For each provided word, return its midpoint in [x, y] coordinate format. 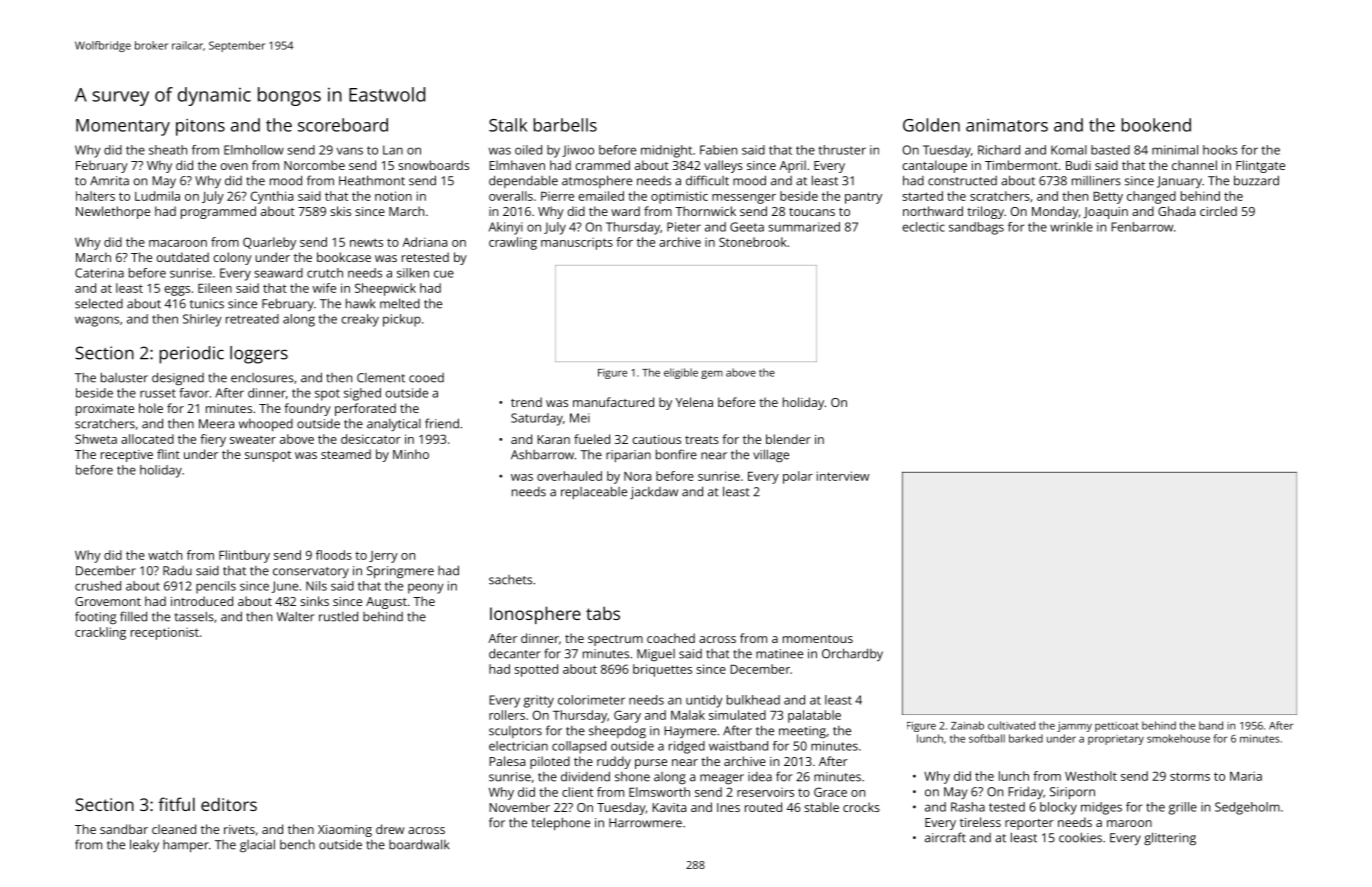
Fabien [718, 150]
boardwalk [419, 844]
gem [712, 374]
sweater [253, 440]
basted [1110, 150]
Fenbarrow [1142, 227]
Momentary [123, 127]
